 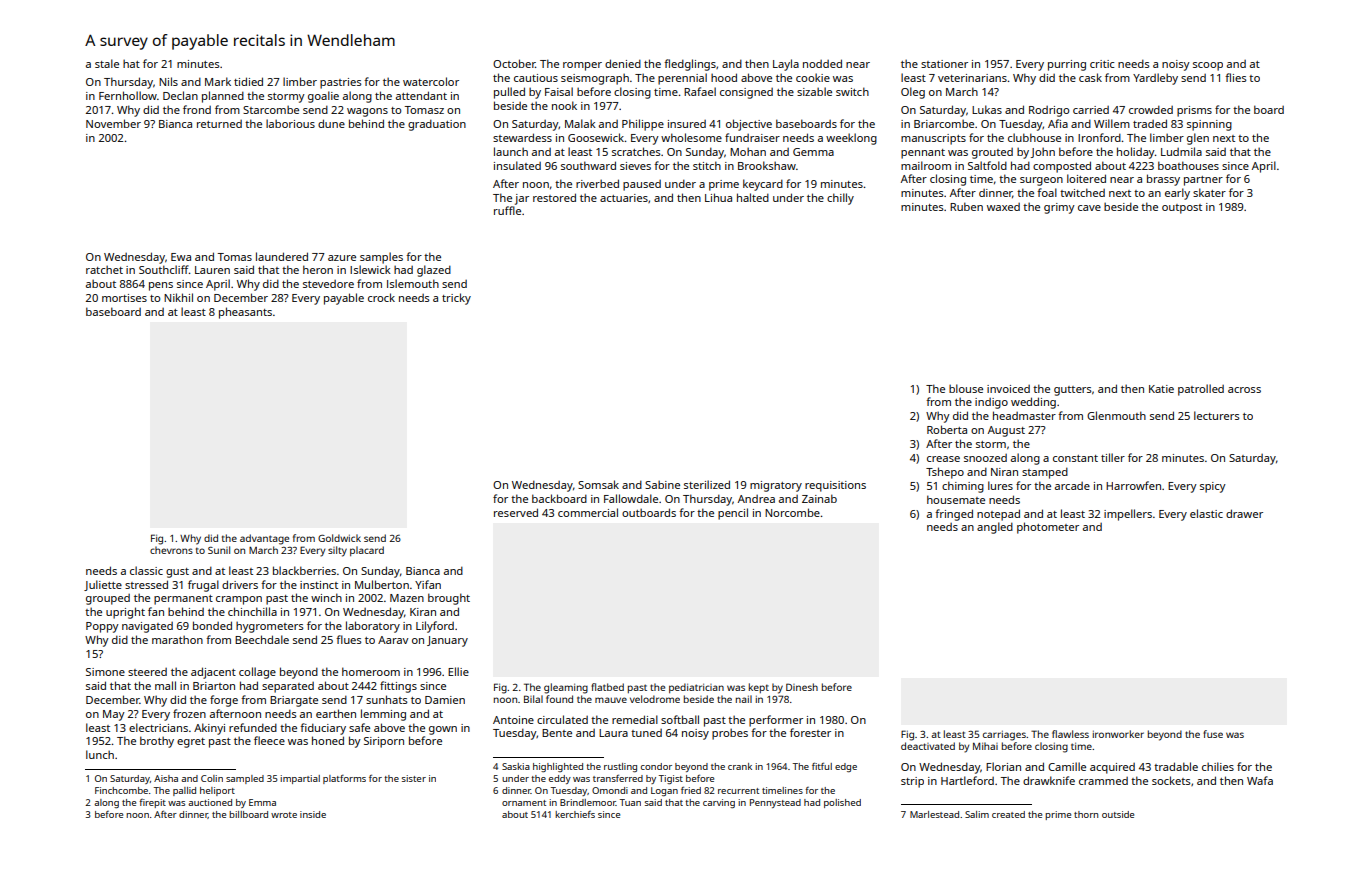 What do you see at coordinates (339, 538) in the screenshot?
I see `Goldwick` at bounding box center [339, 538].
